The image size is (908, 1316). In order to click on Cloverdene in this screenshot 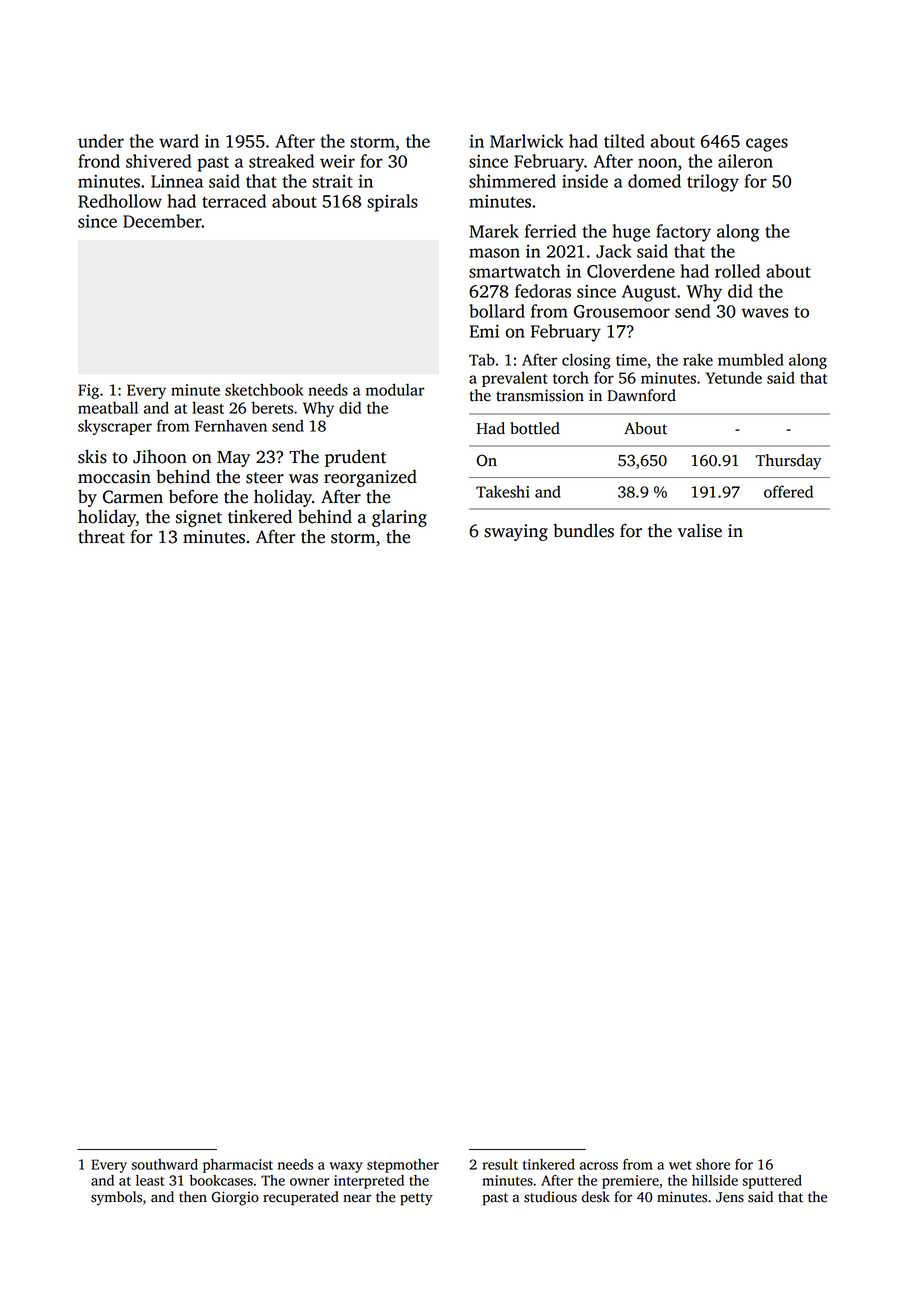, I will do `click(631, 271)`.
